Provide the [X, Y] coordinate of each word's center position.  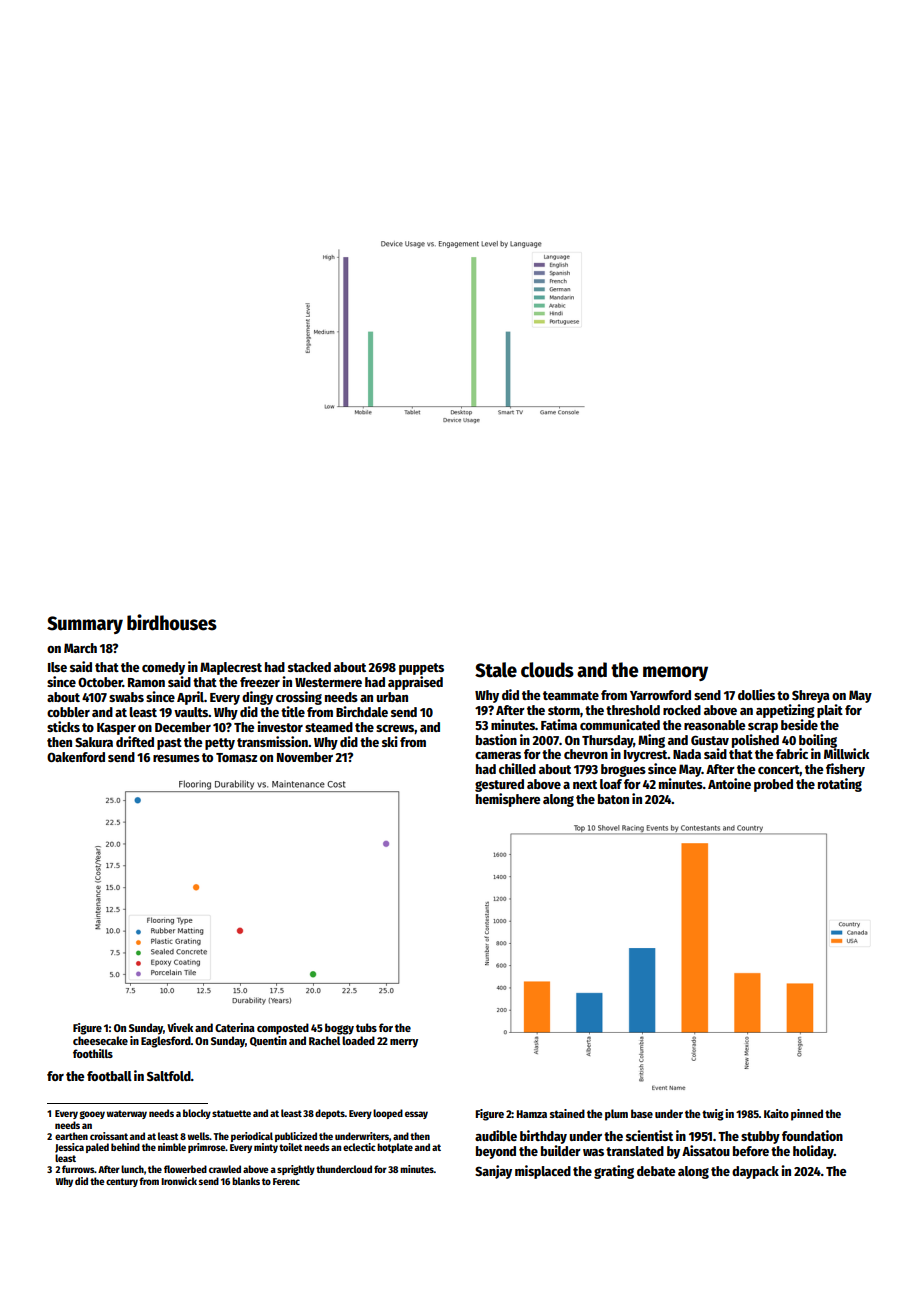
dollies [756, 694]
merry [404, 1043]
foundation [812, 1135]
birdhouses [172, 622]
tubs [366, 1027]
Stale [496, 670]
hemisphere [508, 800]
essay [416, 1115]
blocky [197, 1114]
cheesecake [100, 1040]
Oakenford [76, 757]
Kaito [776, 1113]
